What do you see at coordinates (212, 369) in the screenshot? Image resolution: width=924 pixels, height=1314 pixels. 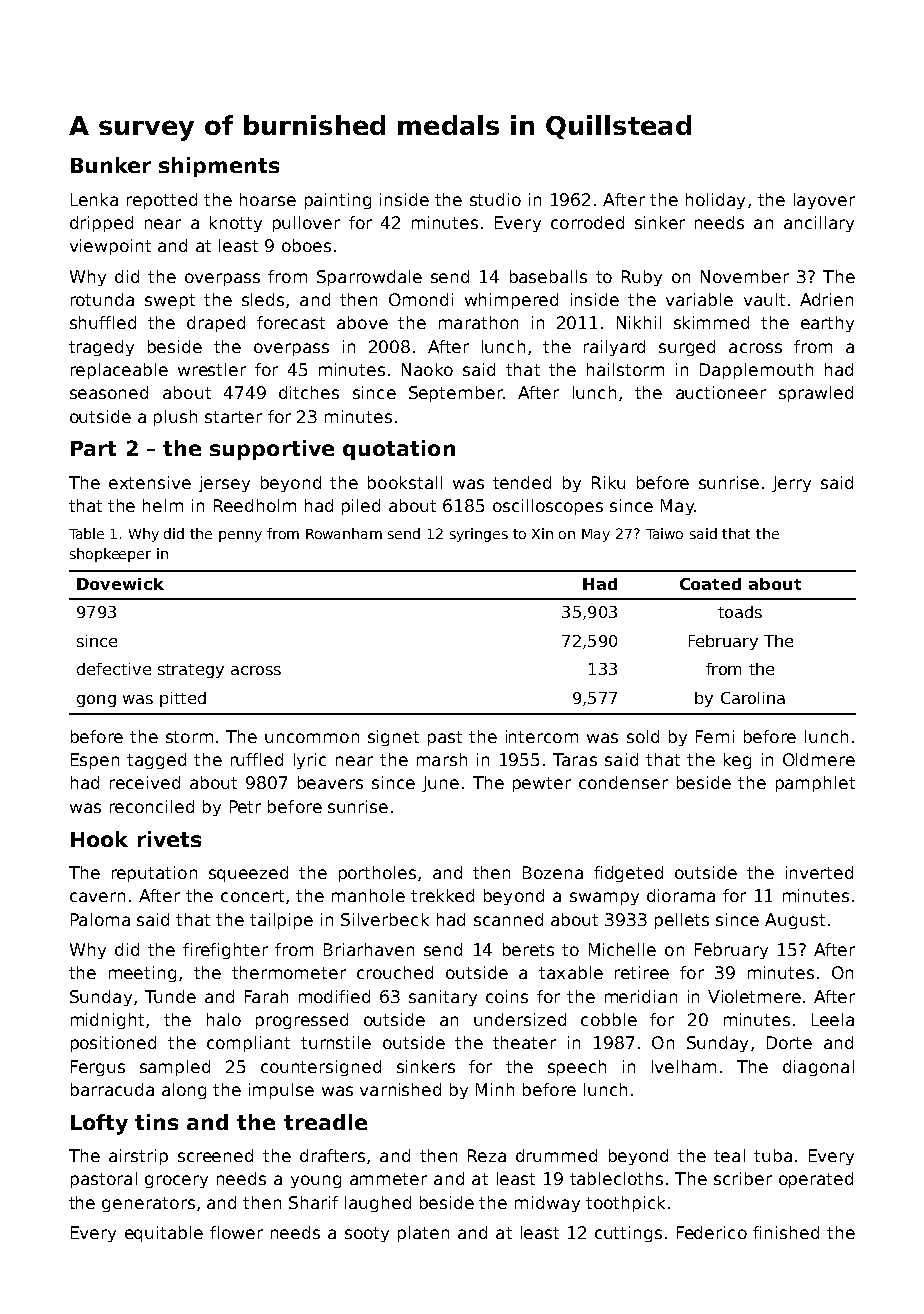 I see `wrestler` at bounding box center [212, 369].
